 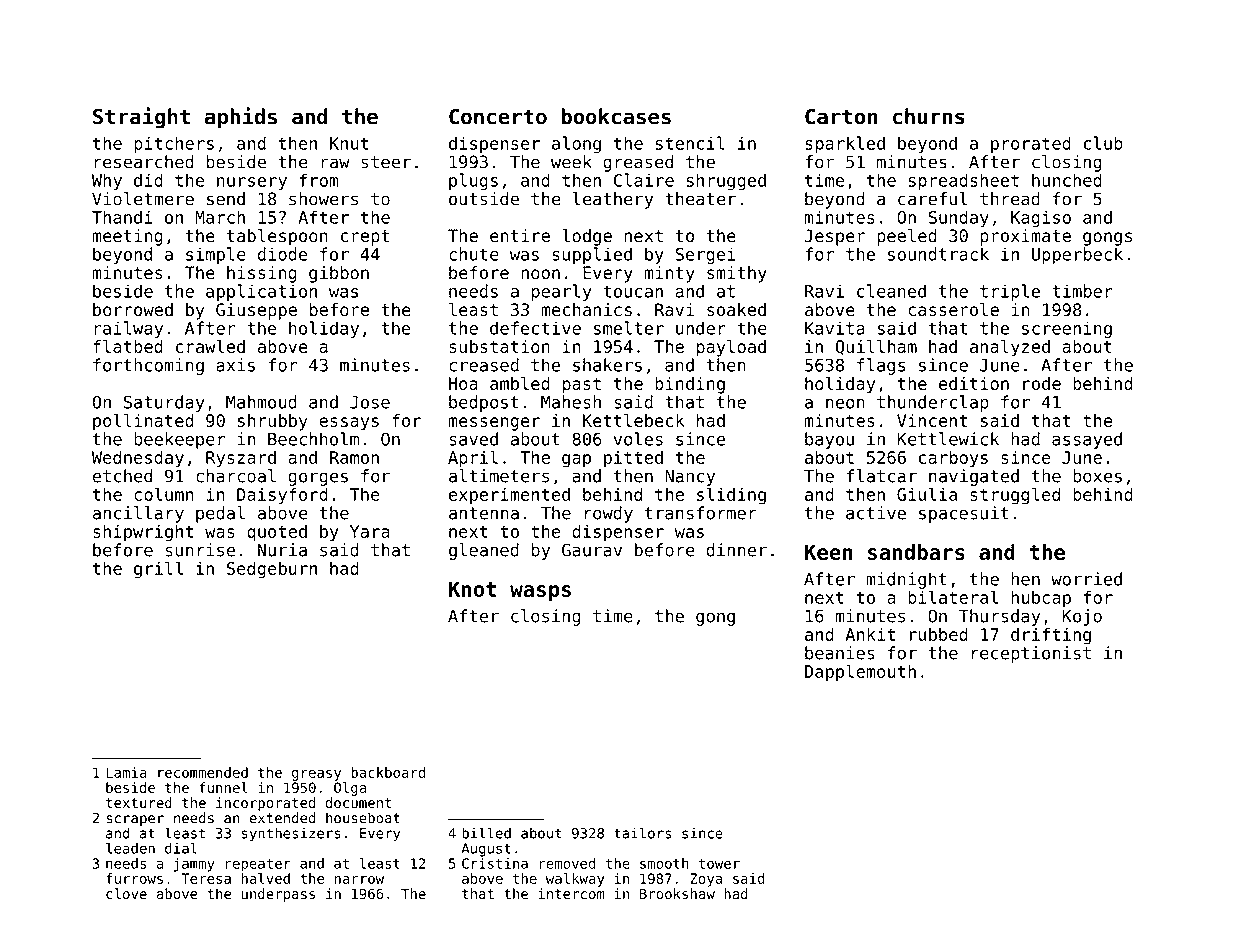 What do you see at coordinates (870, 634) in the page?
I see `Ankit` at bounding box center [870, 634].
